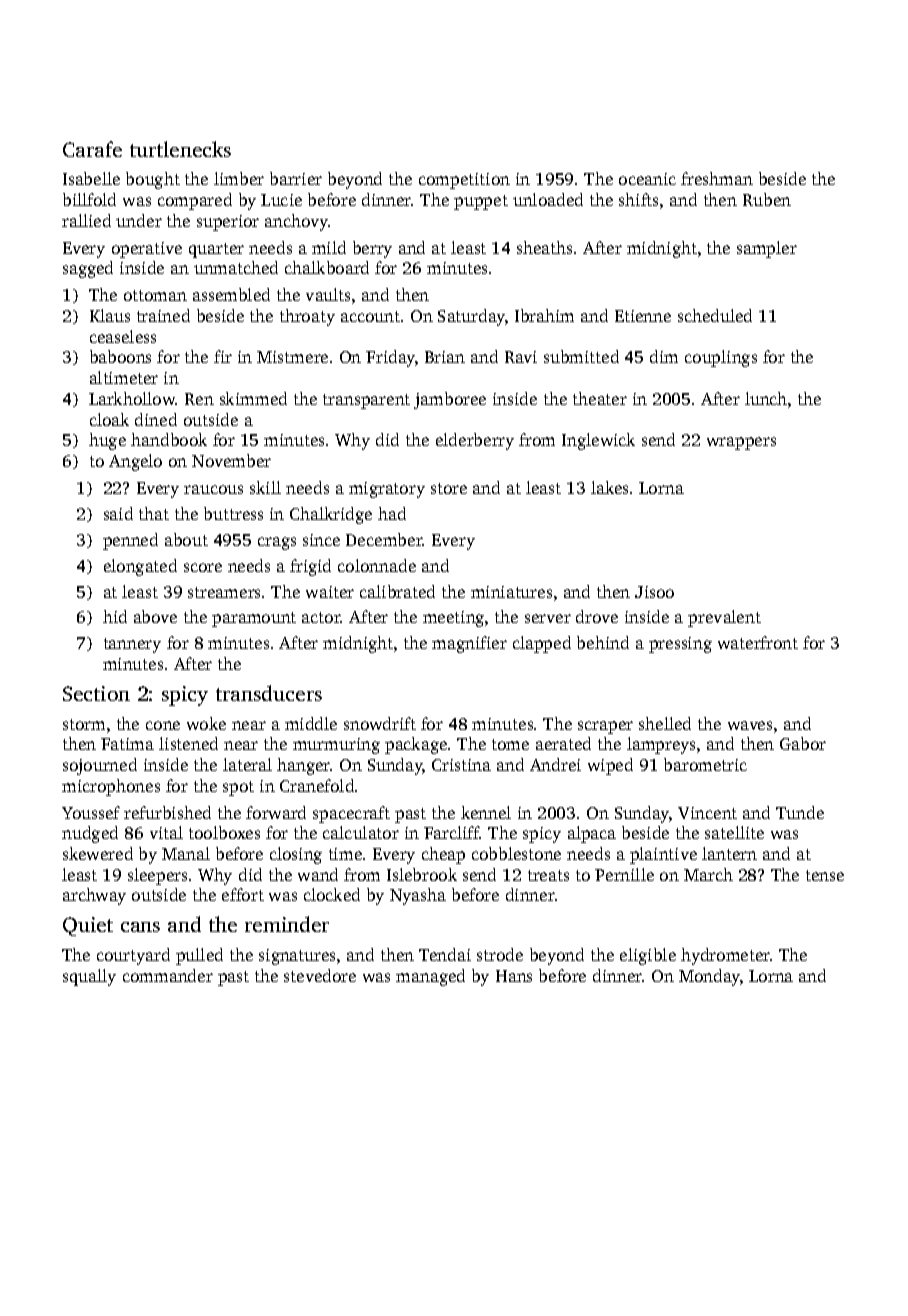  What do you see at coordinates (717, 178) in the screenshot?
I see `freshman` at bounding box center [717, 178].
